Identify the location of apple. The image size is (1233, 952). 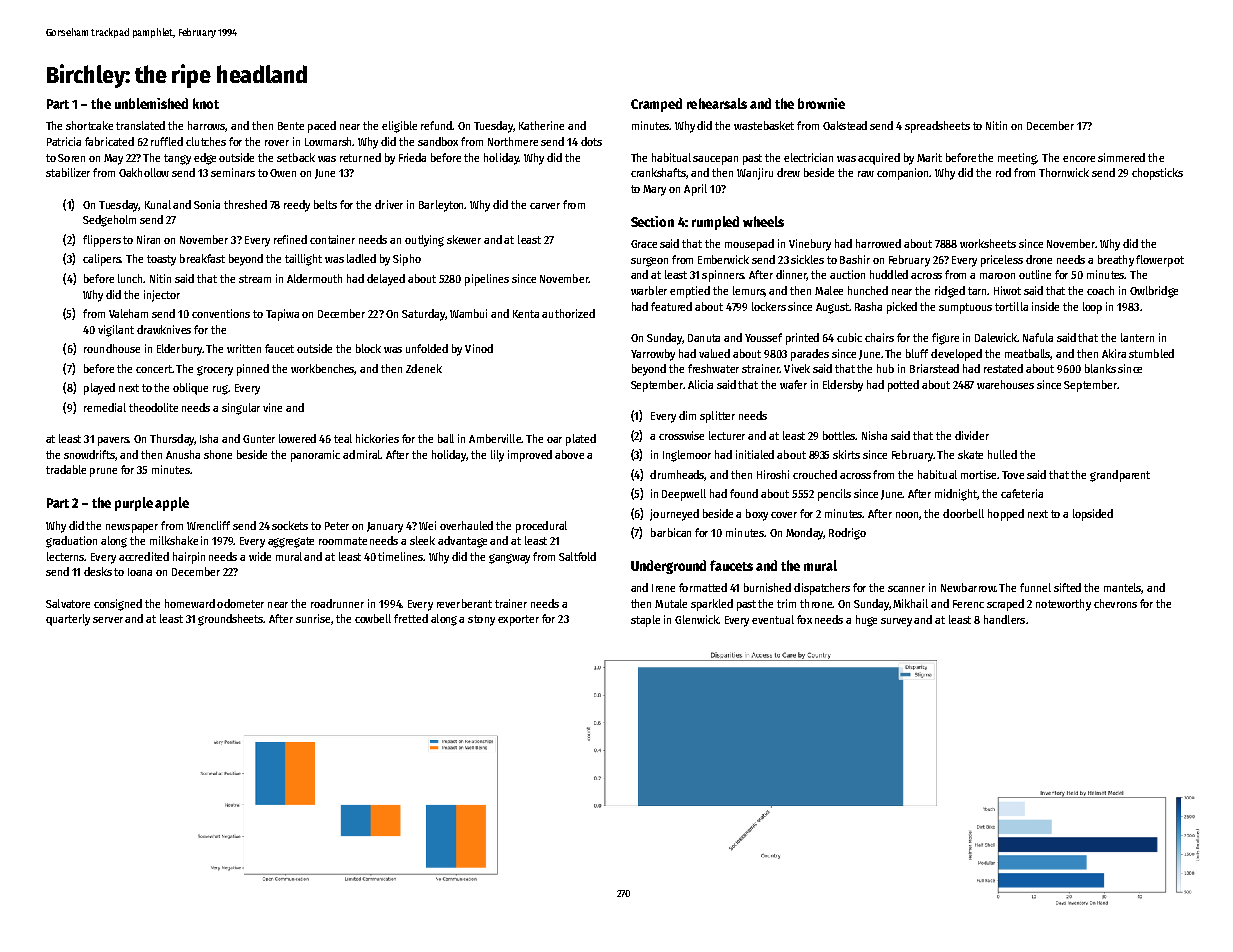
(172, 504).
